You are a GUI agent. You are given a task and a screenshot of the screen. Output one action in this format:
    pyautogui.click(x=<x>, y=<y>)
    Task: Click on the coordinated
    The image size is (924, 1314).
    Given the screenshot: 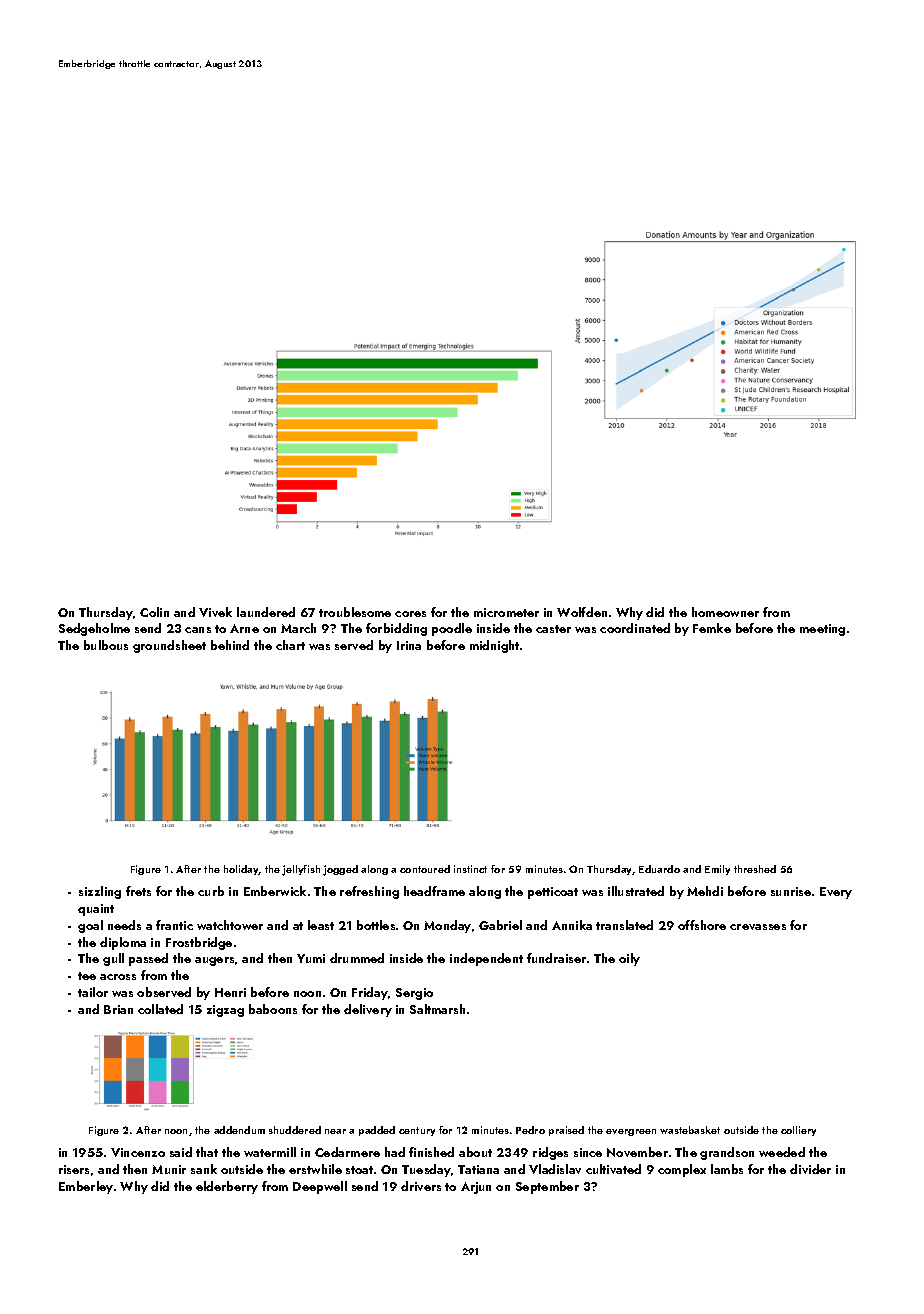 What is the action you would take?
    pyautogui.click(x=635, y=628)
